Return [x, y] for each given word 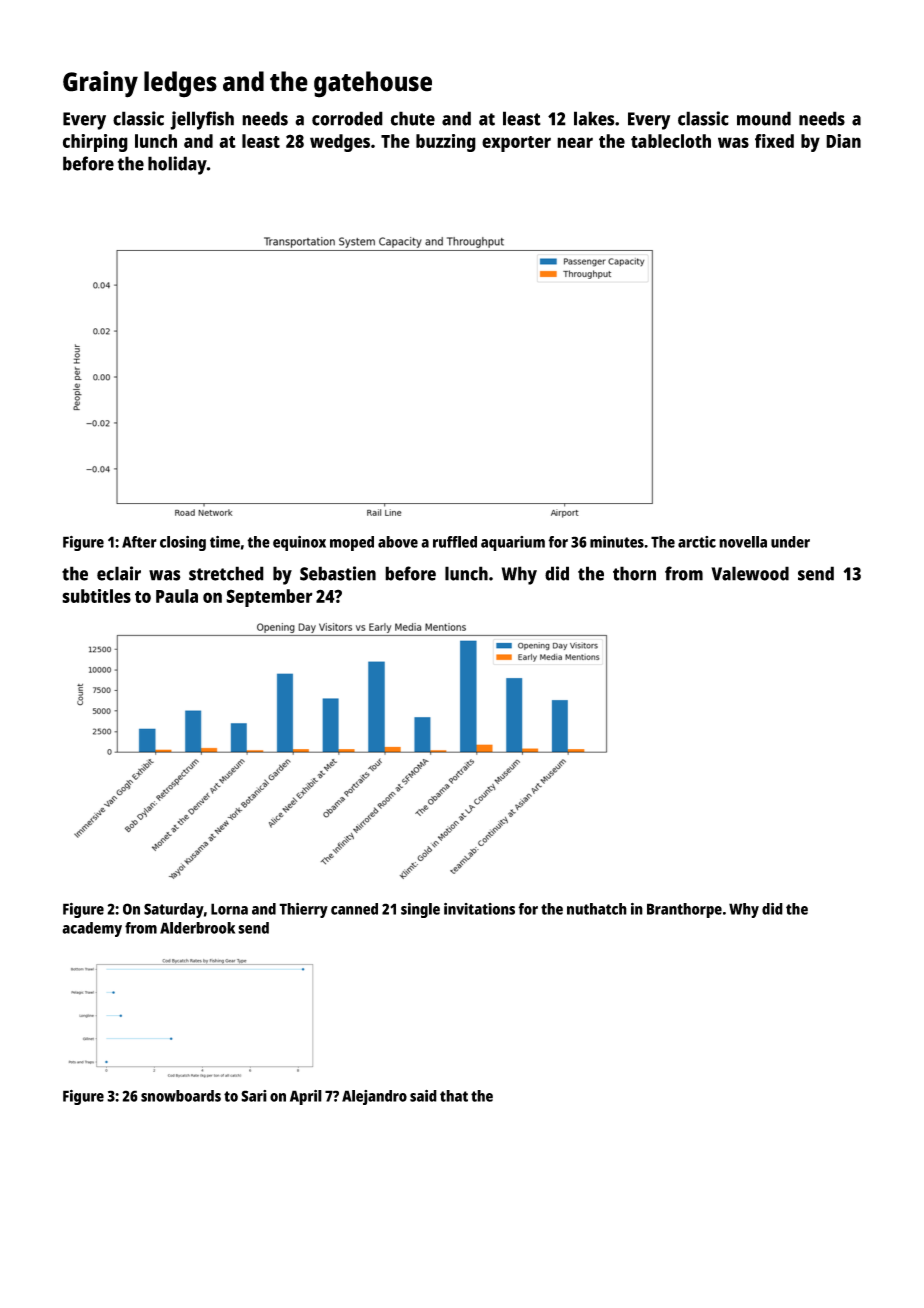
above [398, 542]
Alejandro [374, 1097]
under [790, 542]
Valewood [750, 573]
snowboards [181, 1096]
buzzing [446, 143]
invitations [479, 909]
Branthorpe [684, 910]
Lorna [229, 909]
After [139, 542]
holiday [177, 165]
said [423, 1096]
